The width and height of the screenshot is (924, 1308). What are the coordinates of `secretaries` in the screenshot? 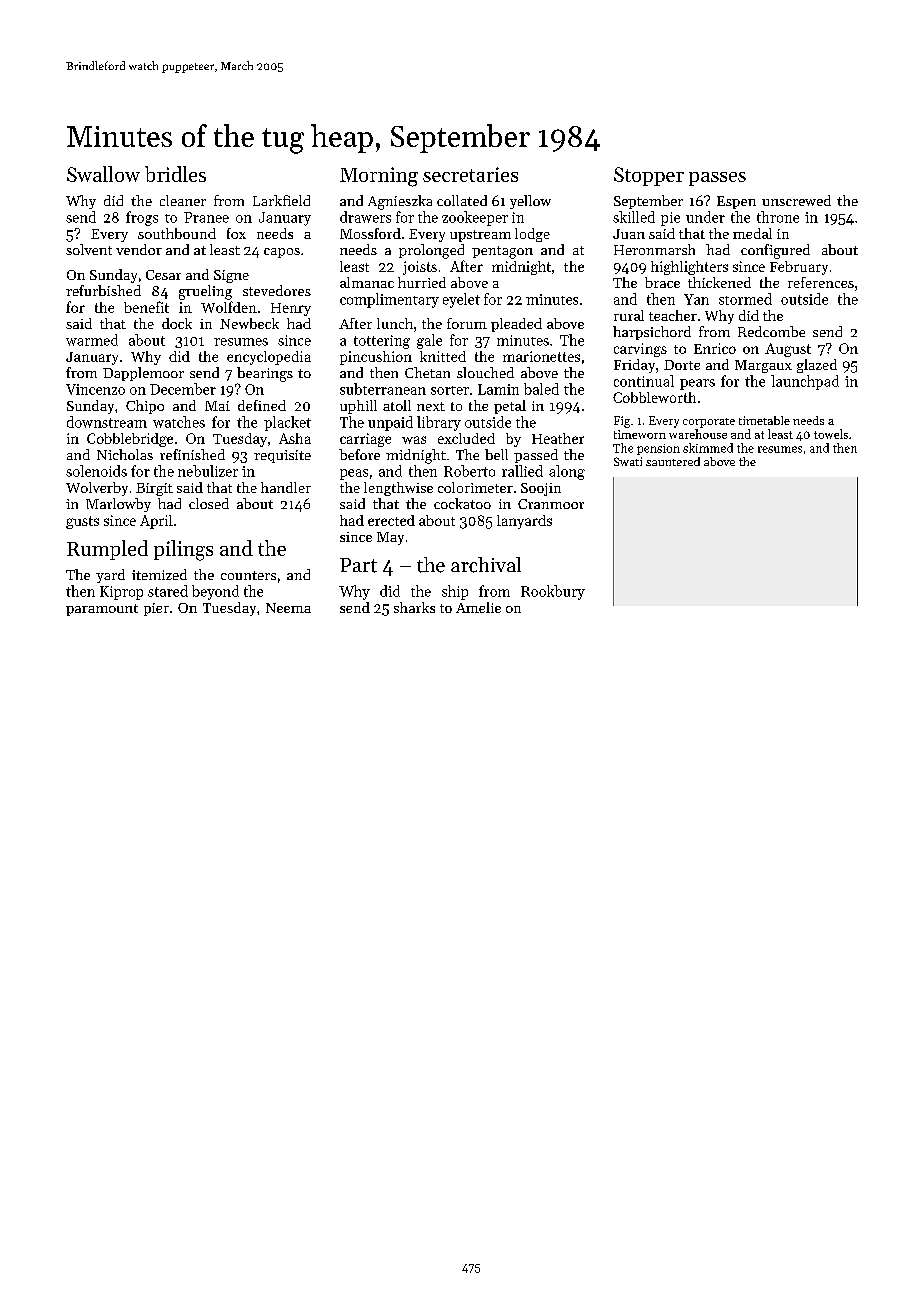 It's located at (470, 174).
